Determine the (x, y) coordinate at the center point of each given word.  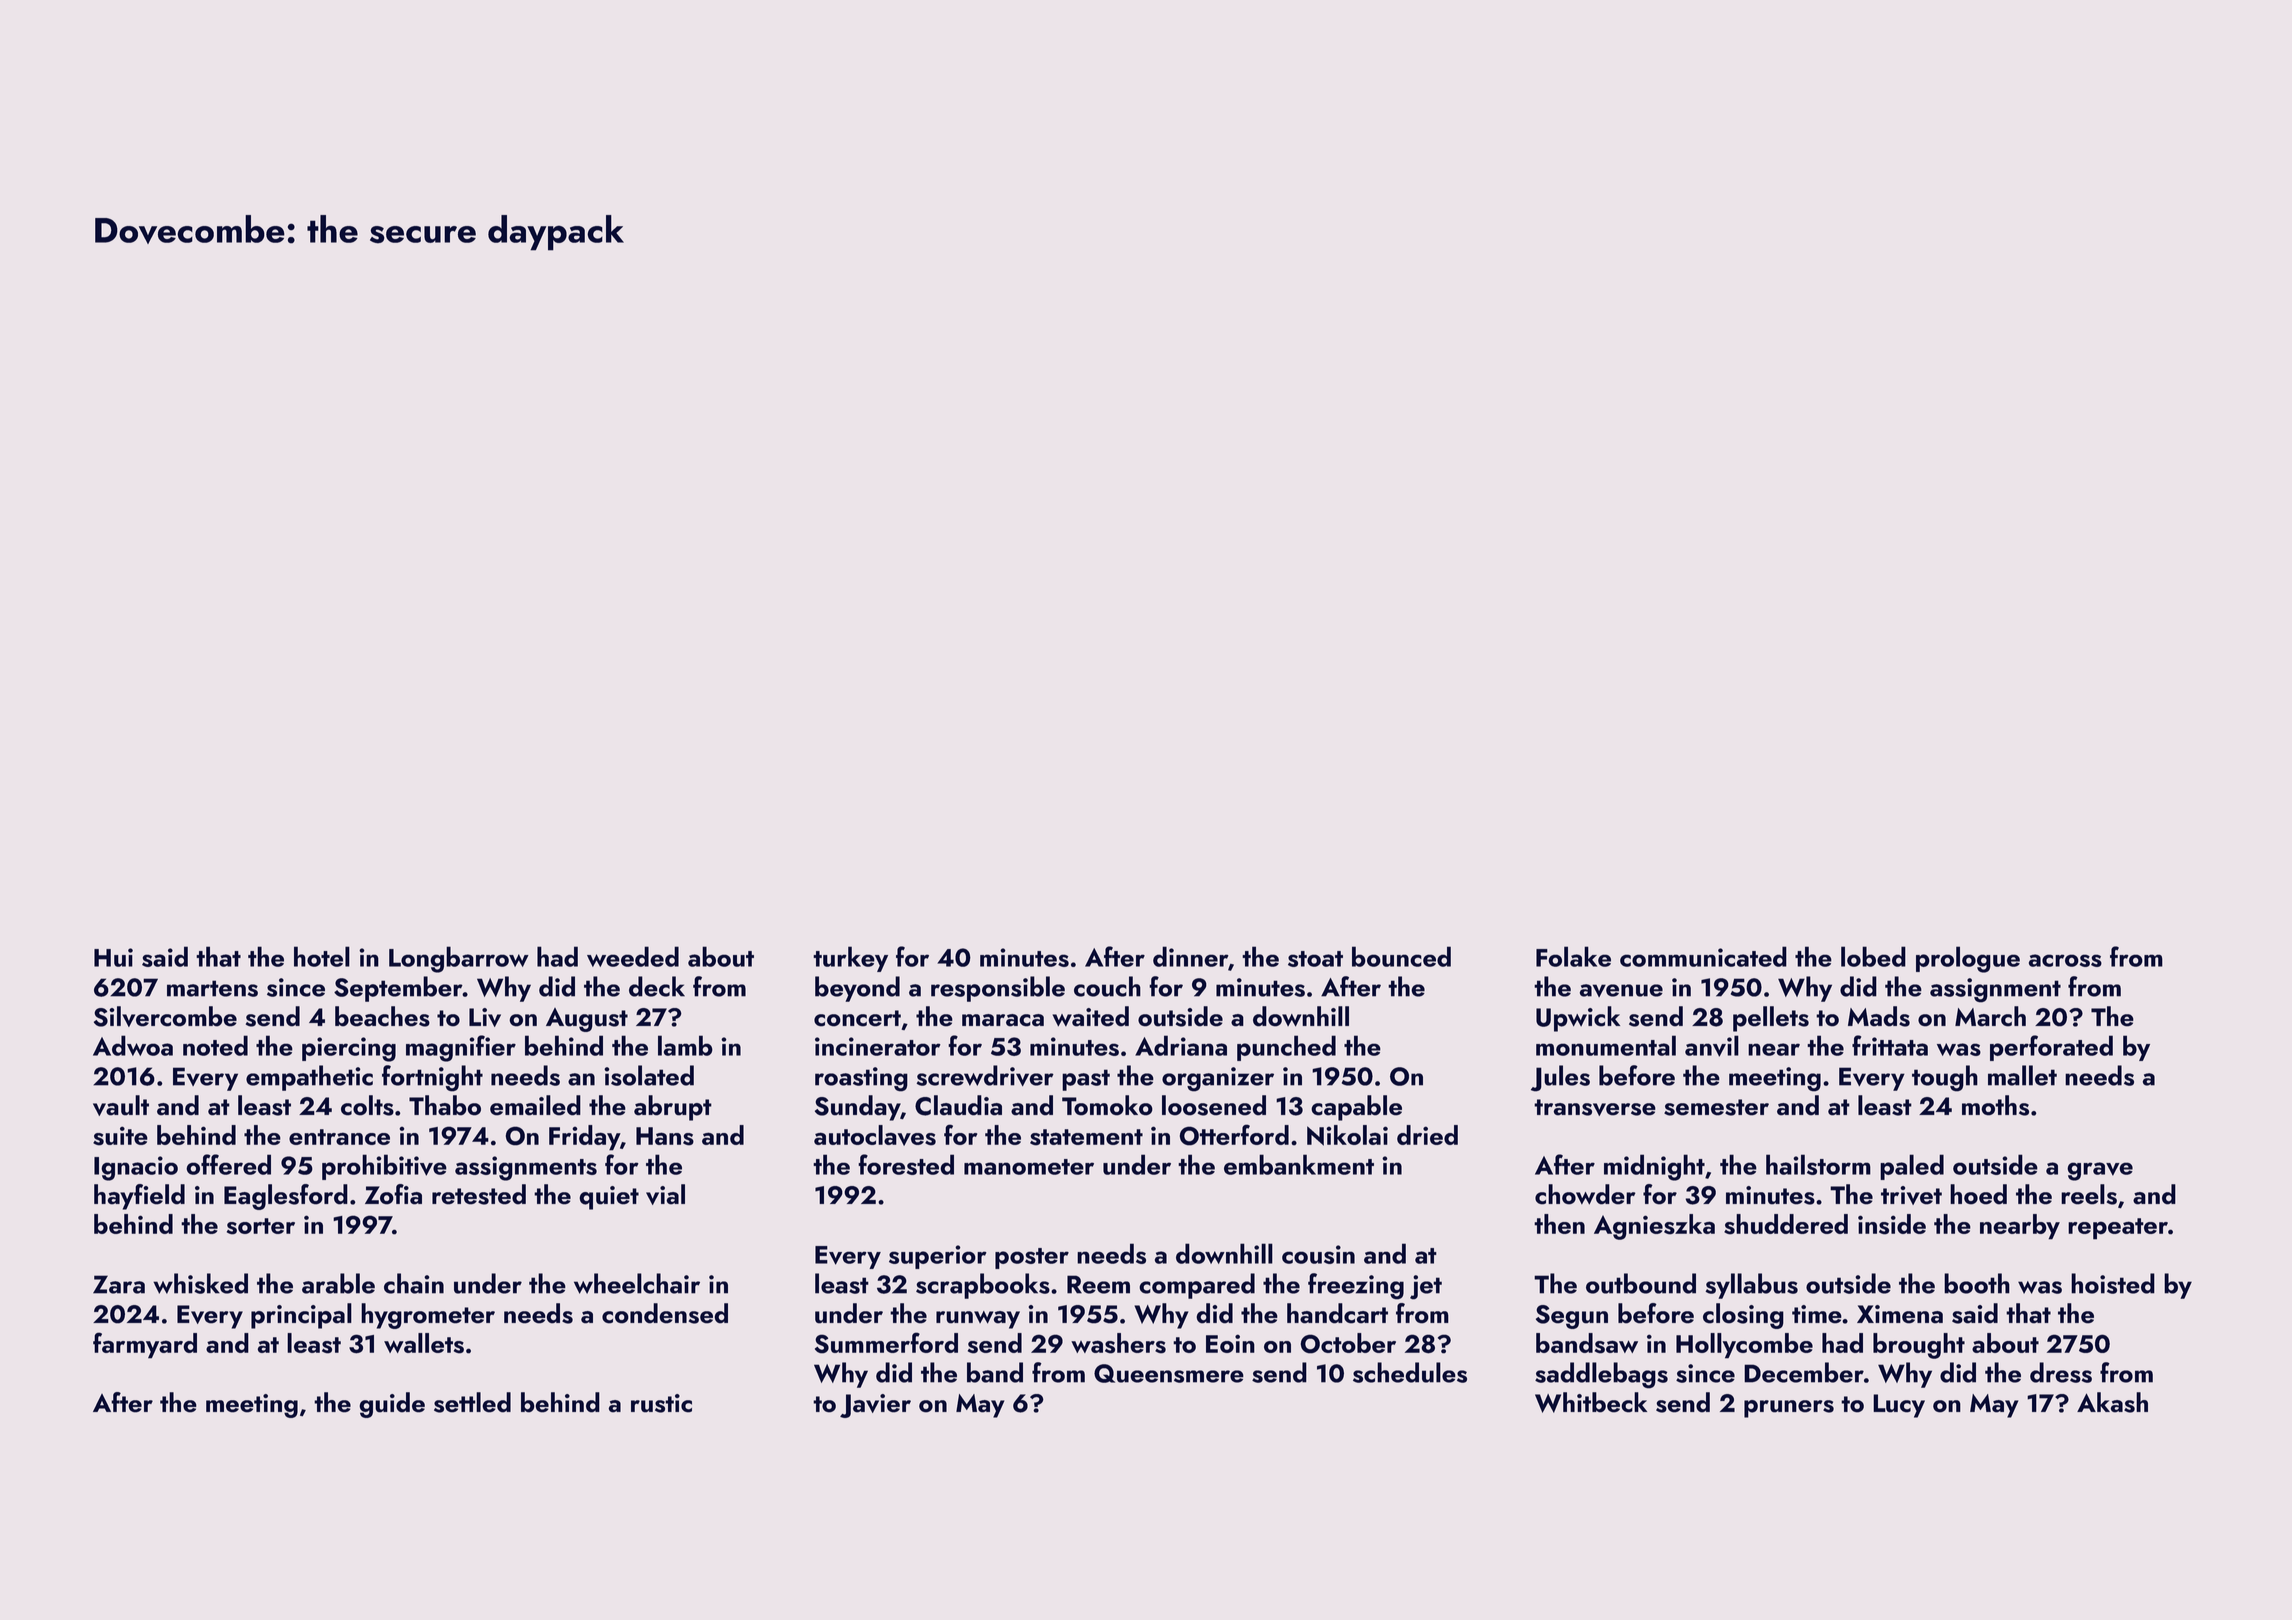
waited (1090, 1016)
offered (228, 1164)
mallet (2022, 1075)
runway (978, 1320)
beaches (382, 1016)
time (1817, 1314)
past (1086, 1080)
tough (1945, 1078)
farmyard (145, 1345)
